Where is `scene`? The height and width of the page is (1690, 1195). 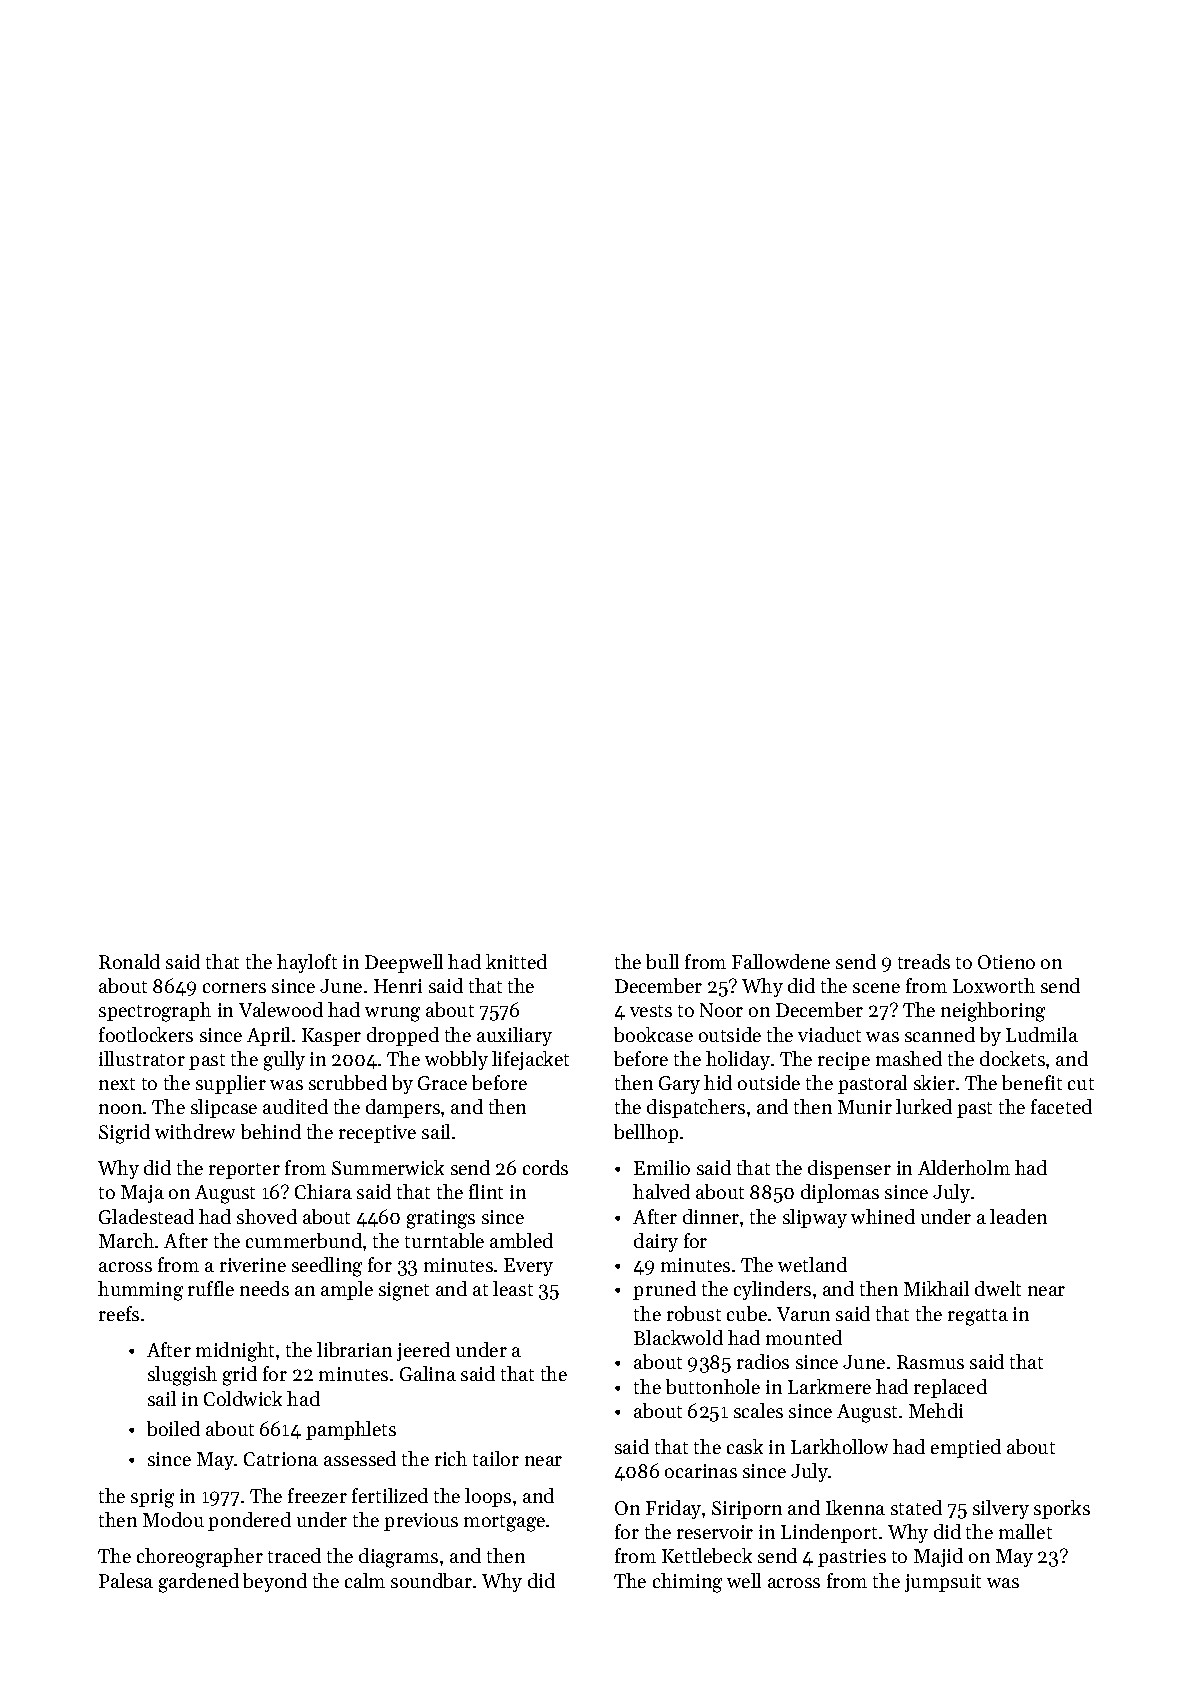
scene is located at coordinates (876, 988).
